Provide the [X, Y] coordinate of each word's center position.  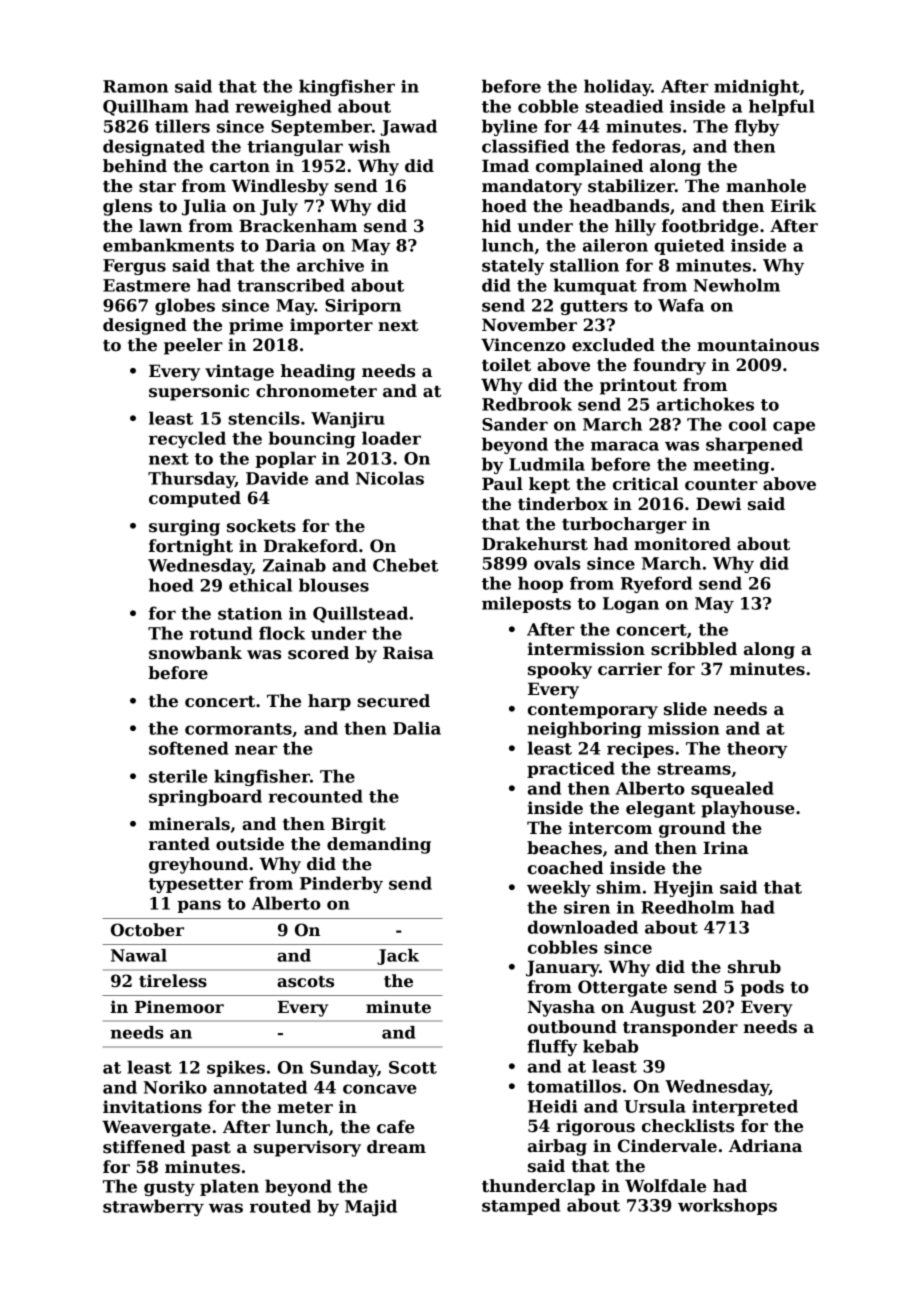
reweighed [283, 107]
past [211, 1149]
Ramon [135, 86]
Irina [726, 848]
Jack [398, 957]
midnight [757, 87]
